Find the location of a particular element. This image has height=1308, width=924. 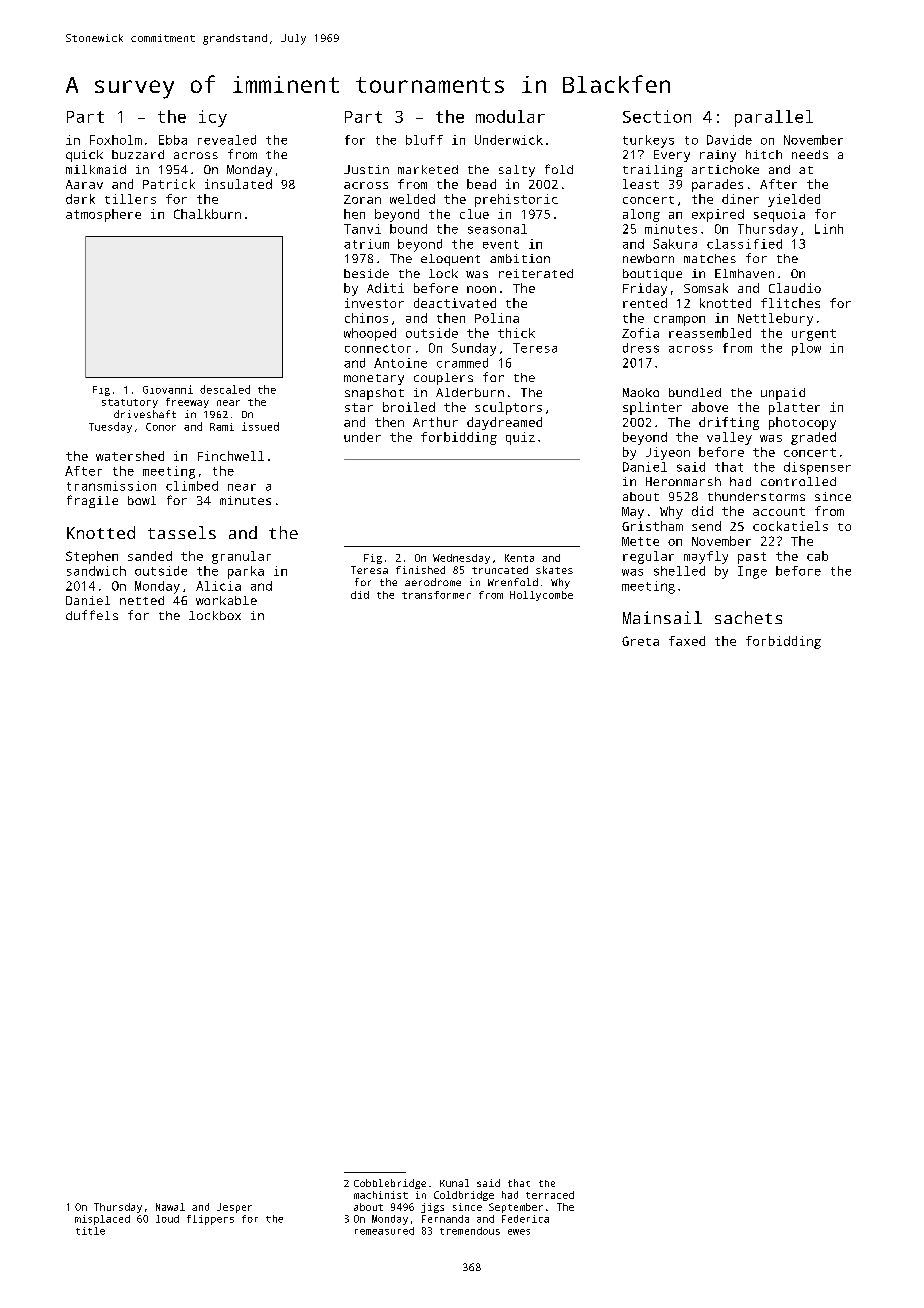

Inge is located at coordinates (752, 572).
